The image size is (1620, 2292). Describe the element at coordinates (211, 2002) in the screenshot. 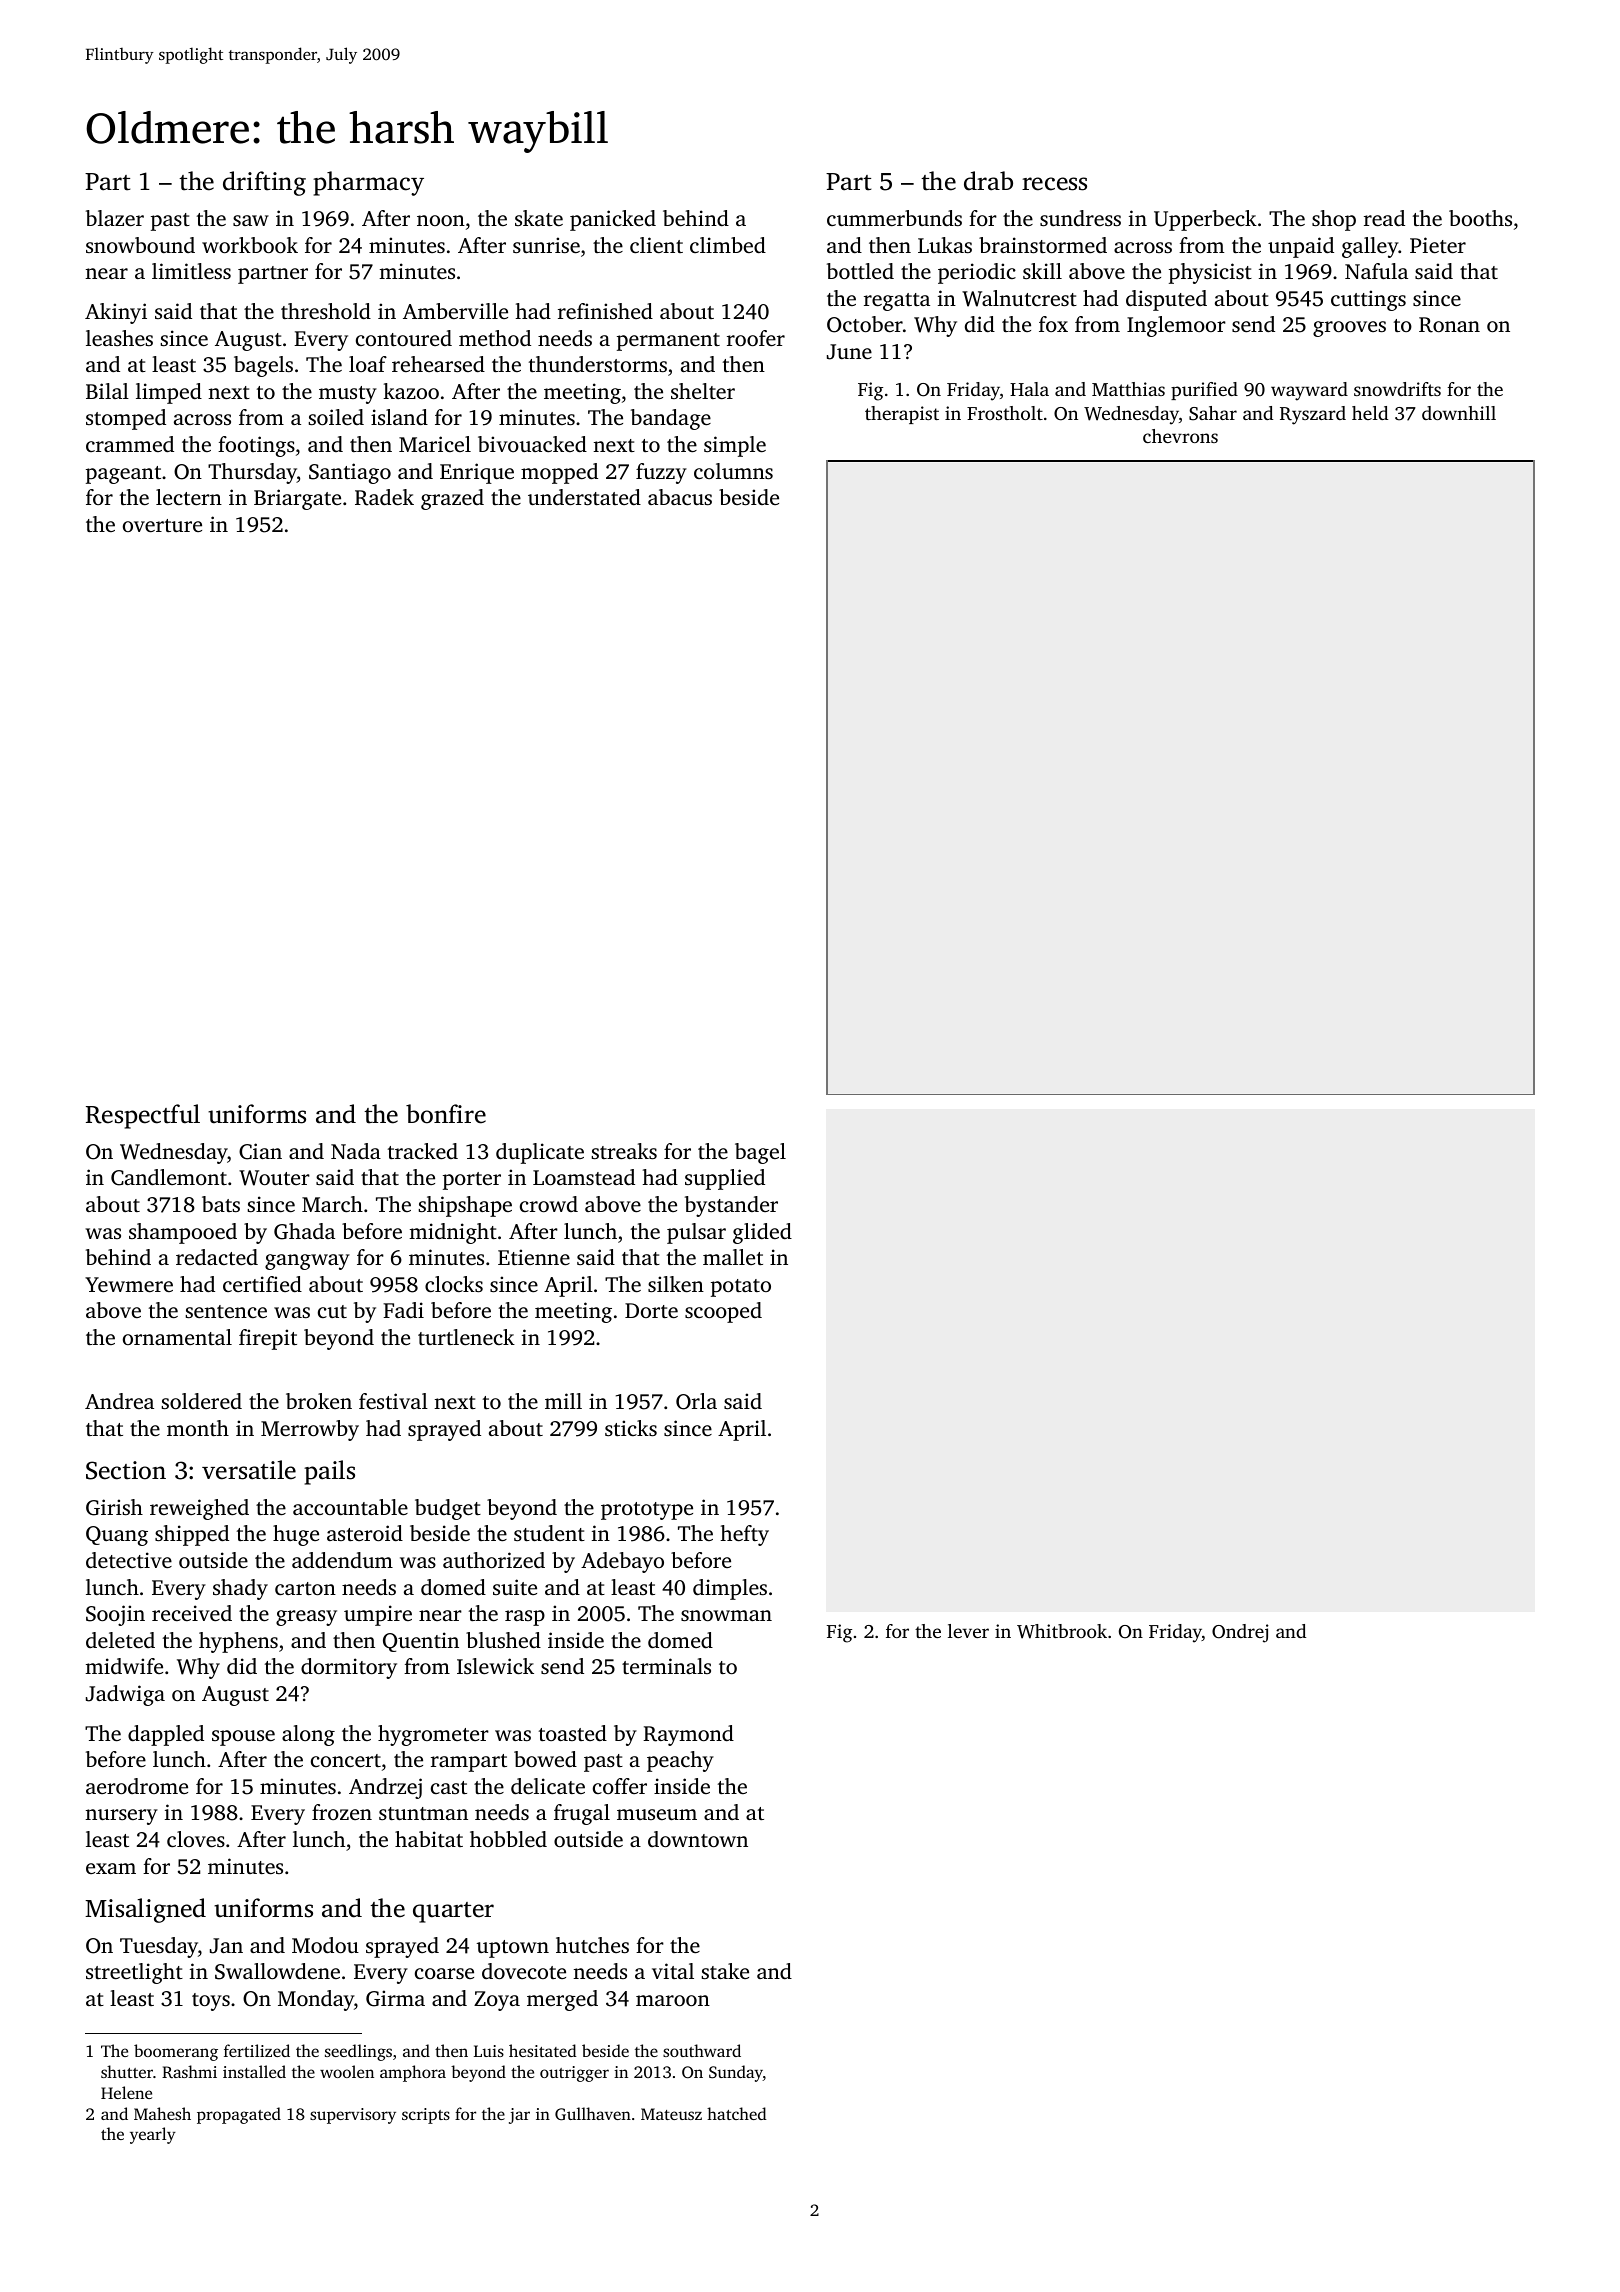

I see `toys` at that location.
